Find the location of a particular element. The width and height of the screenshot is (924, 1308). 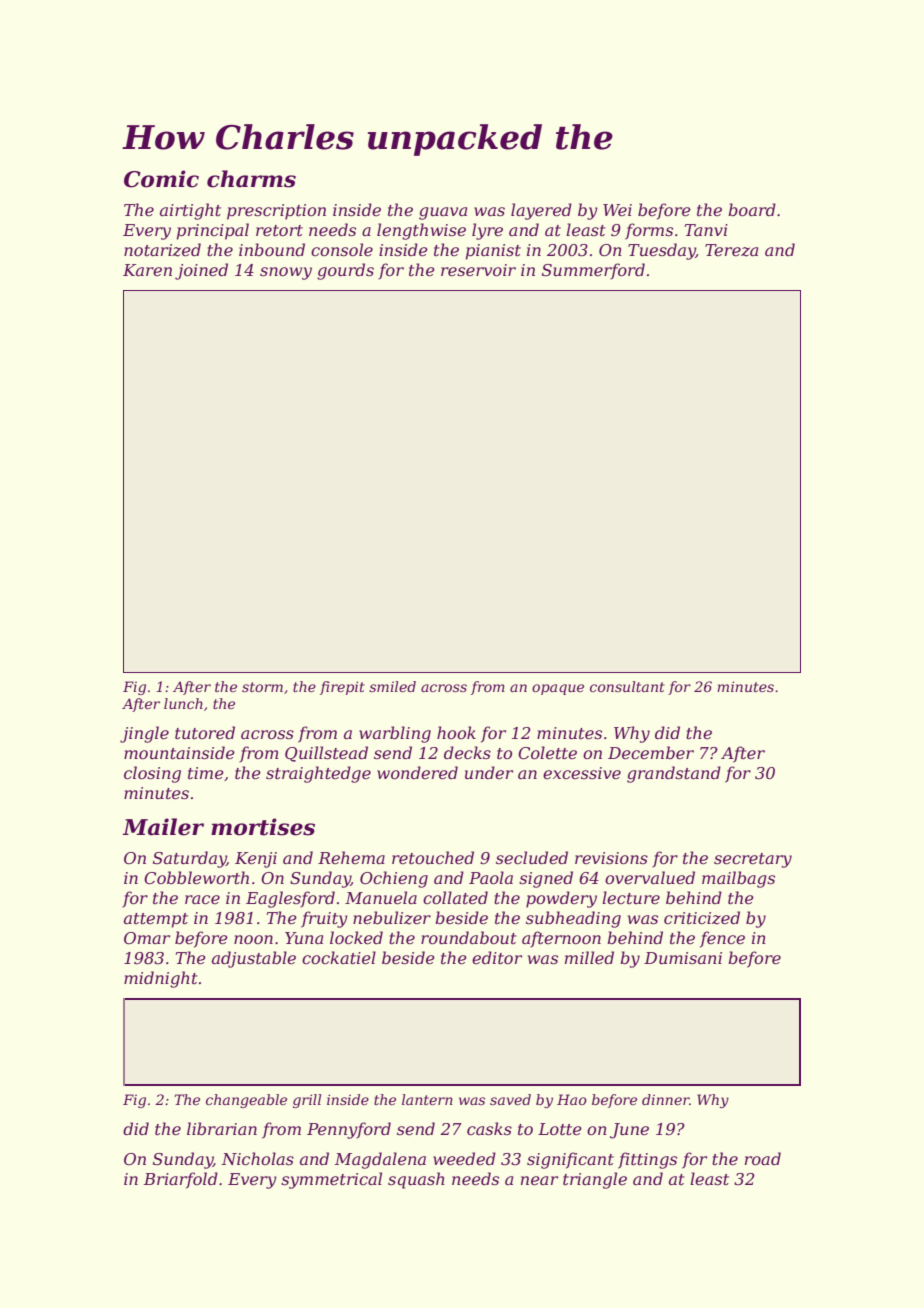

Briarfold is located at coordinates (181, 1180).
